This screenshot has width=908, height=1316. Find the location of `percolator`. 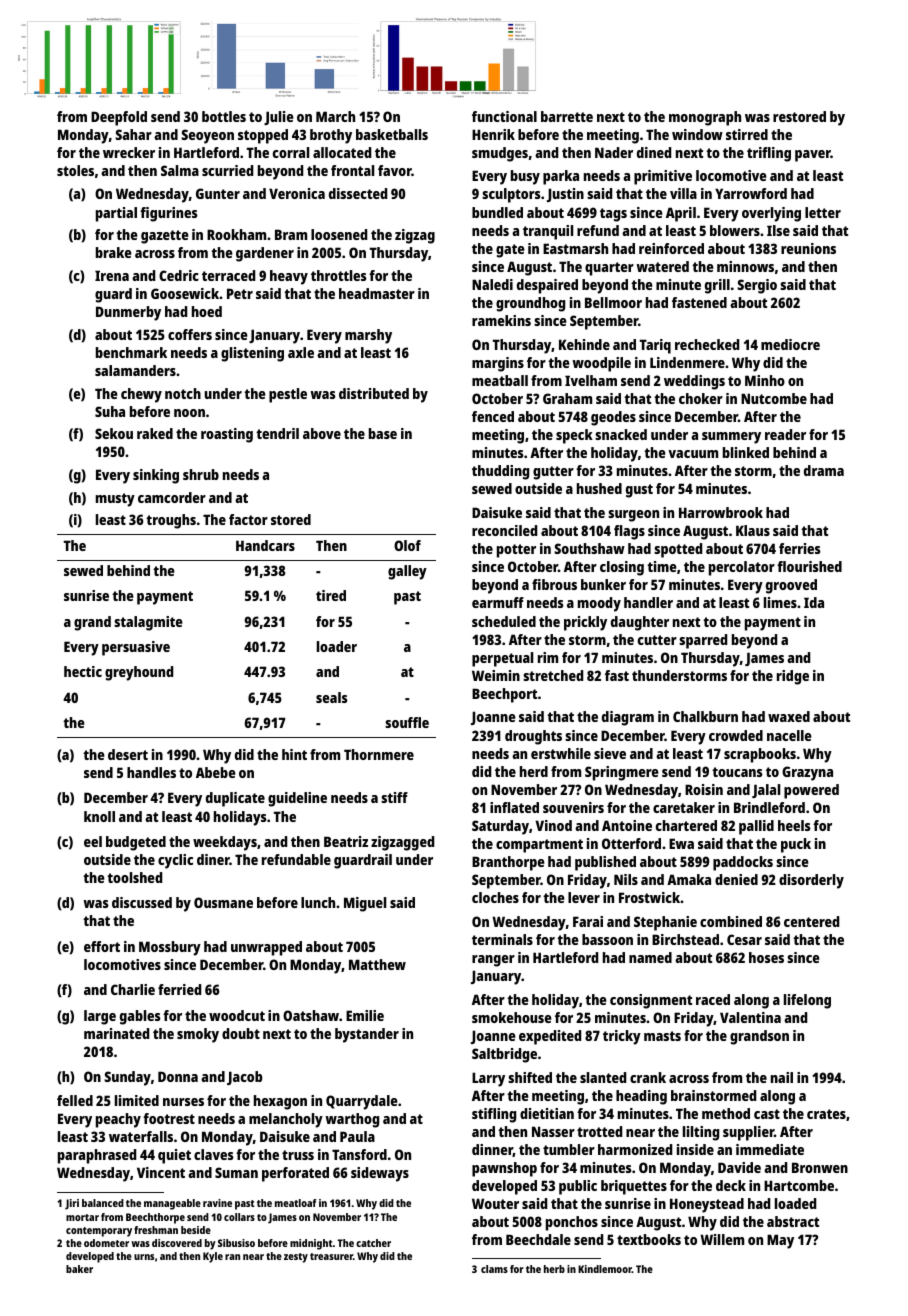

percolator is located at coordinates (742, 568).
